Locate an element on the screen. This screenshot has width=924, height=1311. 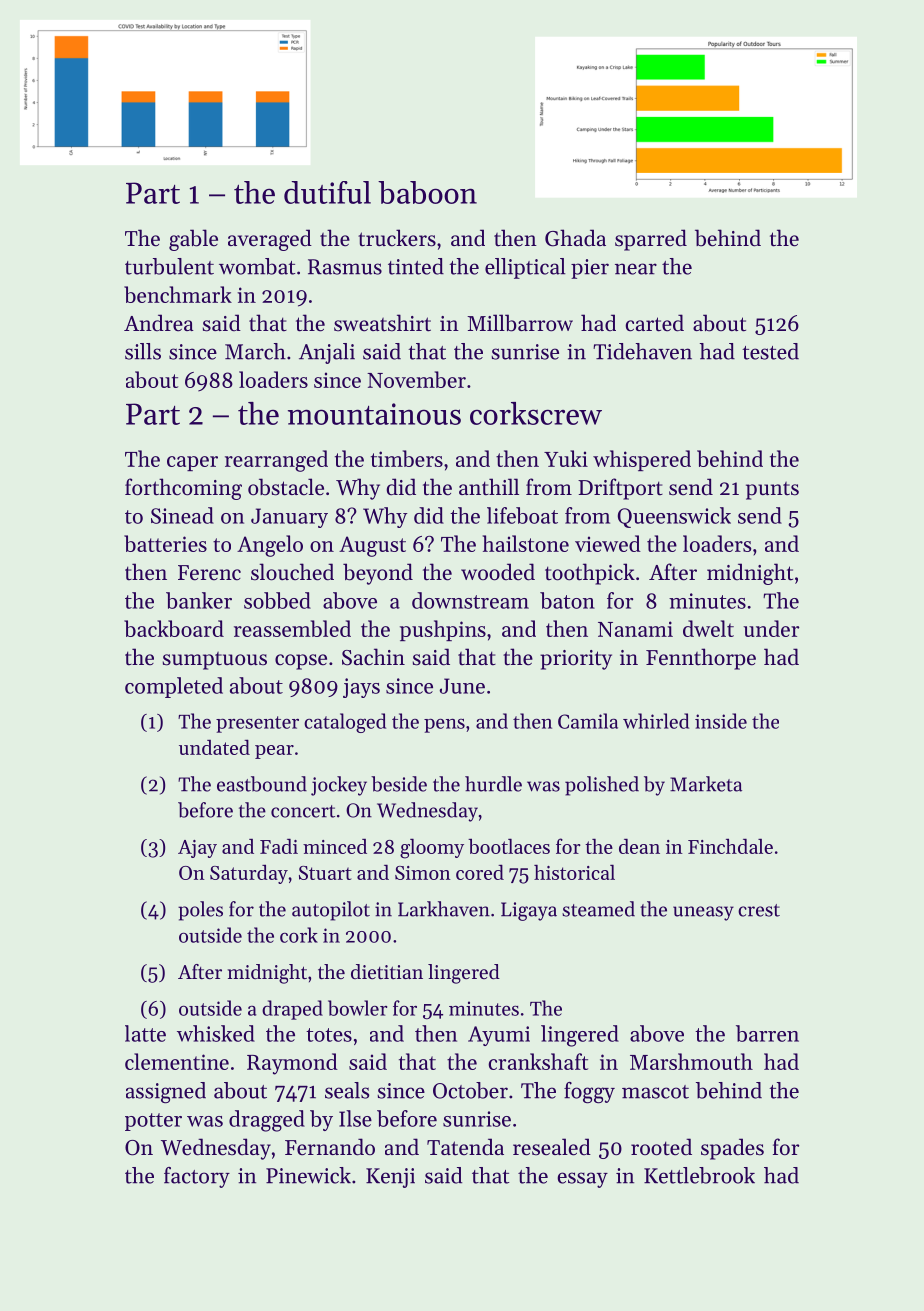
whirled is located at coordinates (656, 721).
